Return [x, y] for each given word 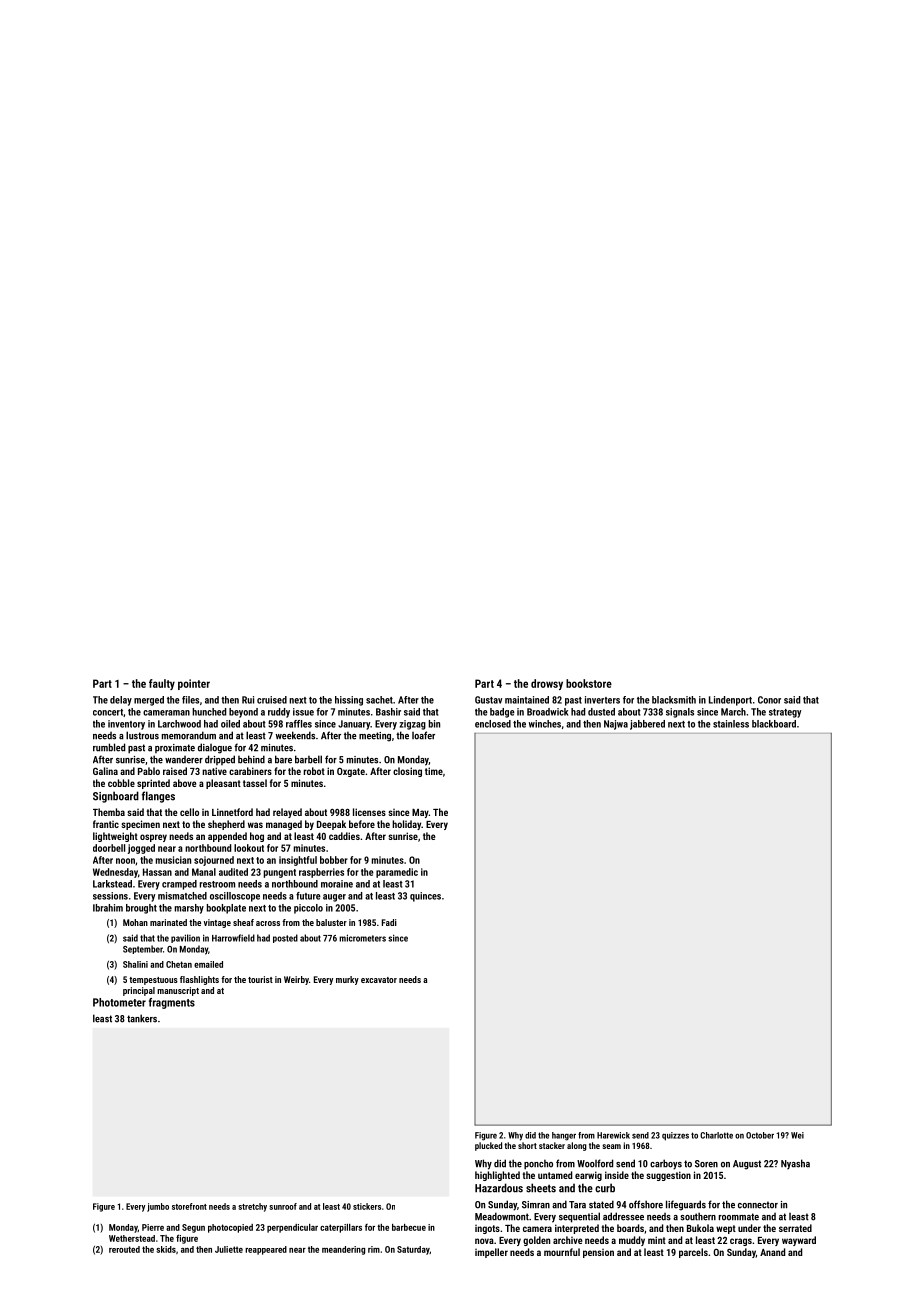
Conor [769, 700]
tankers [142, 1018]
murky [347, 980]
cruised [272, 700]
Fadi [389, 922]
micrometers [362, 938]
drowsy [547, 684]
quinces [425, 897]
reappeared [266, 1250]
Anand [772, 1252]
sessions [110, 896]
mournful [562, 1252]
